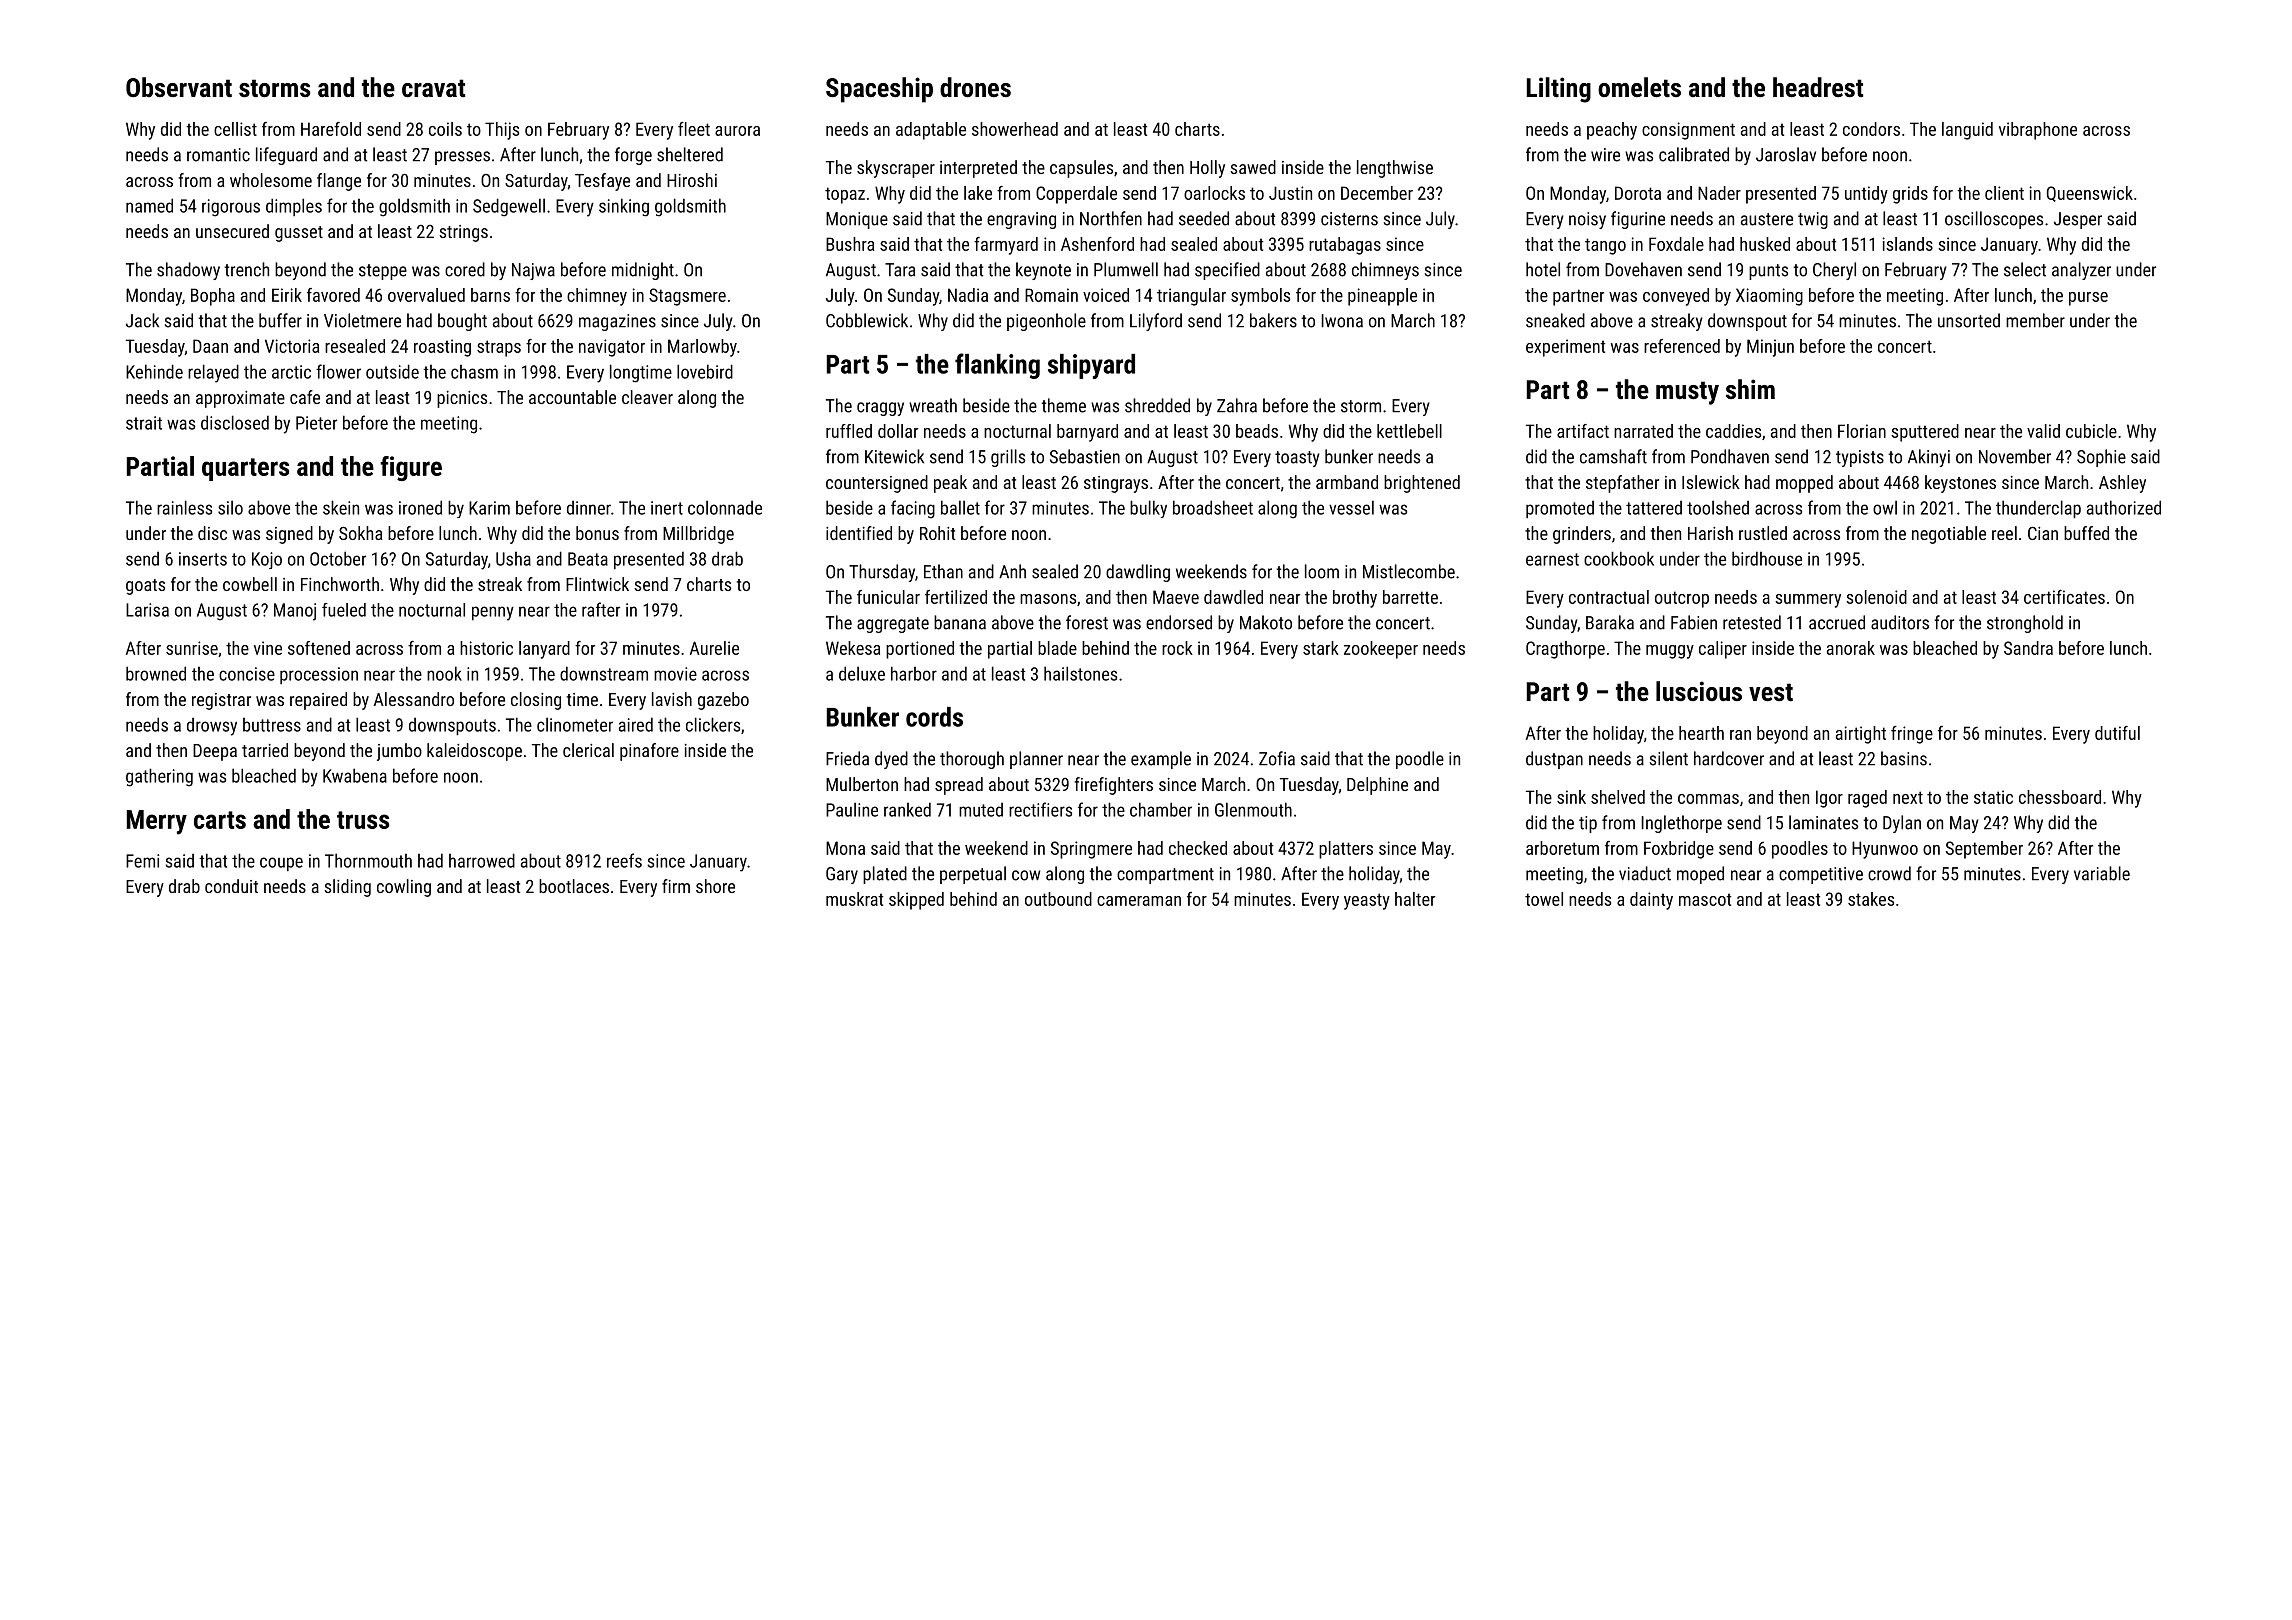  Describe the element at coordinates (1818, 87) in the screenshot. I see `headrest` at that location.
